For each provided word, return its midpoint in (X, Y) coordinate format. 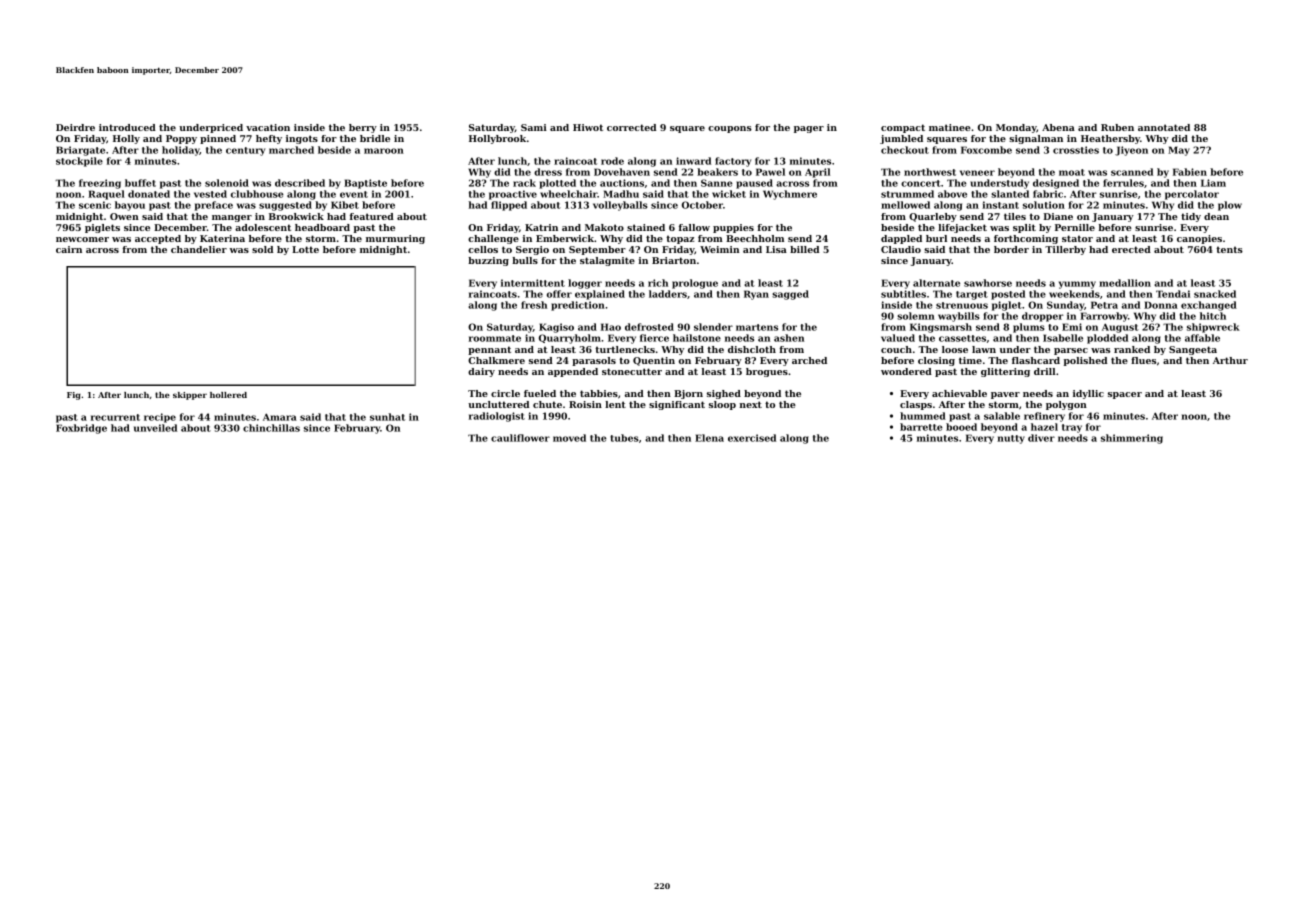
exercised (752, 438)
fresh (534, 305)
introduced (127, 127)
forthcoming (1026, 239)
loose (955, 349)
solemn (916, 316)
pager (809, 129)
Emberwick (565, 238)
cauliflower (520, 438)
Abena (1058, 127)
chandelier (199, 249)
